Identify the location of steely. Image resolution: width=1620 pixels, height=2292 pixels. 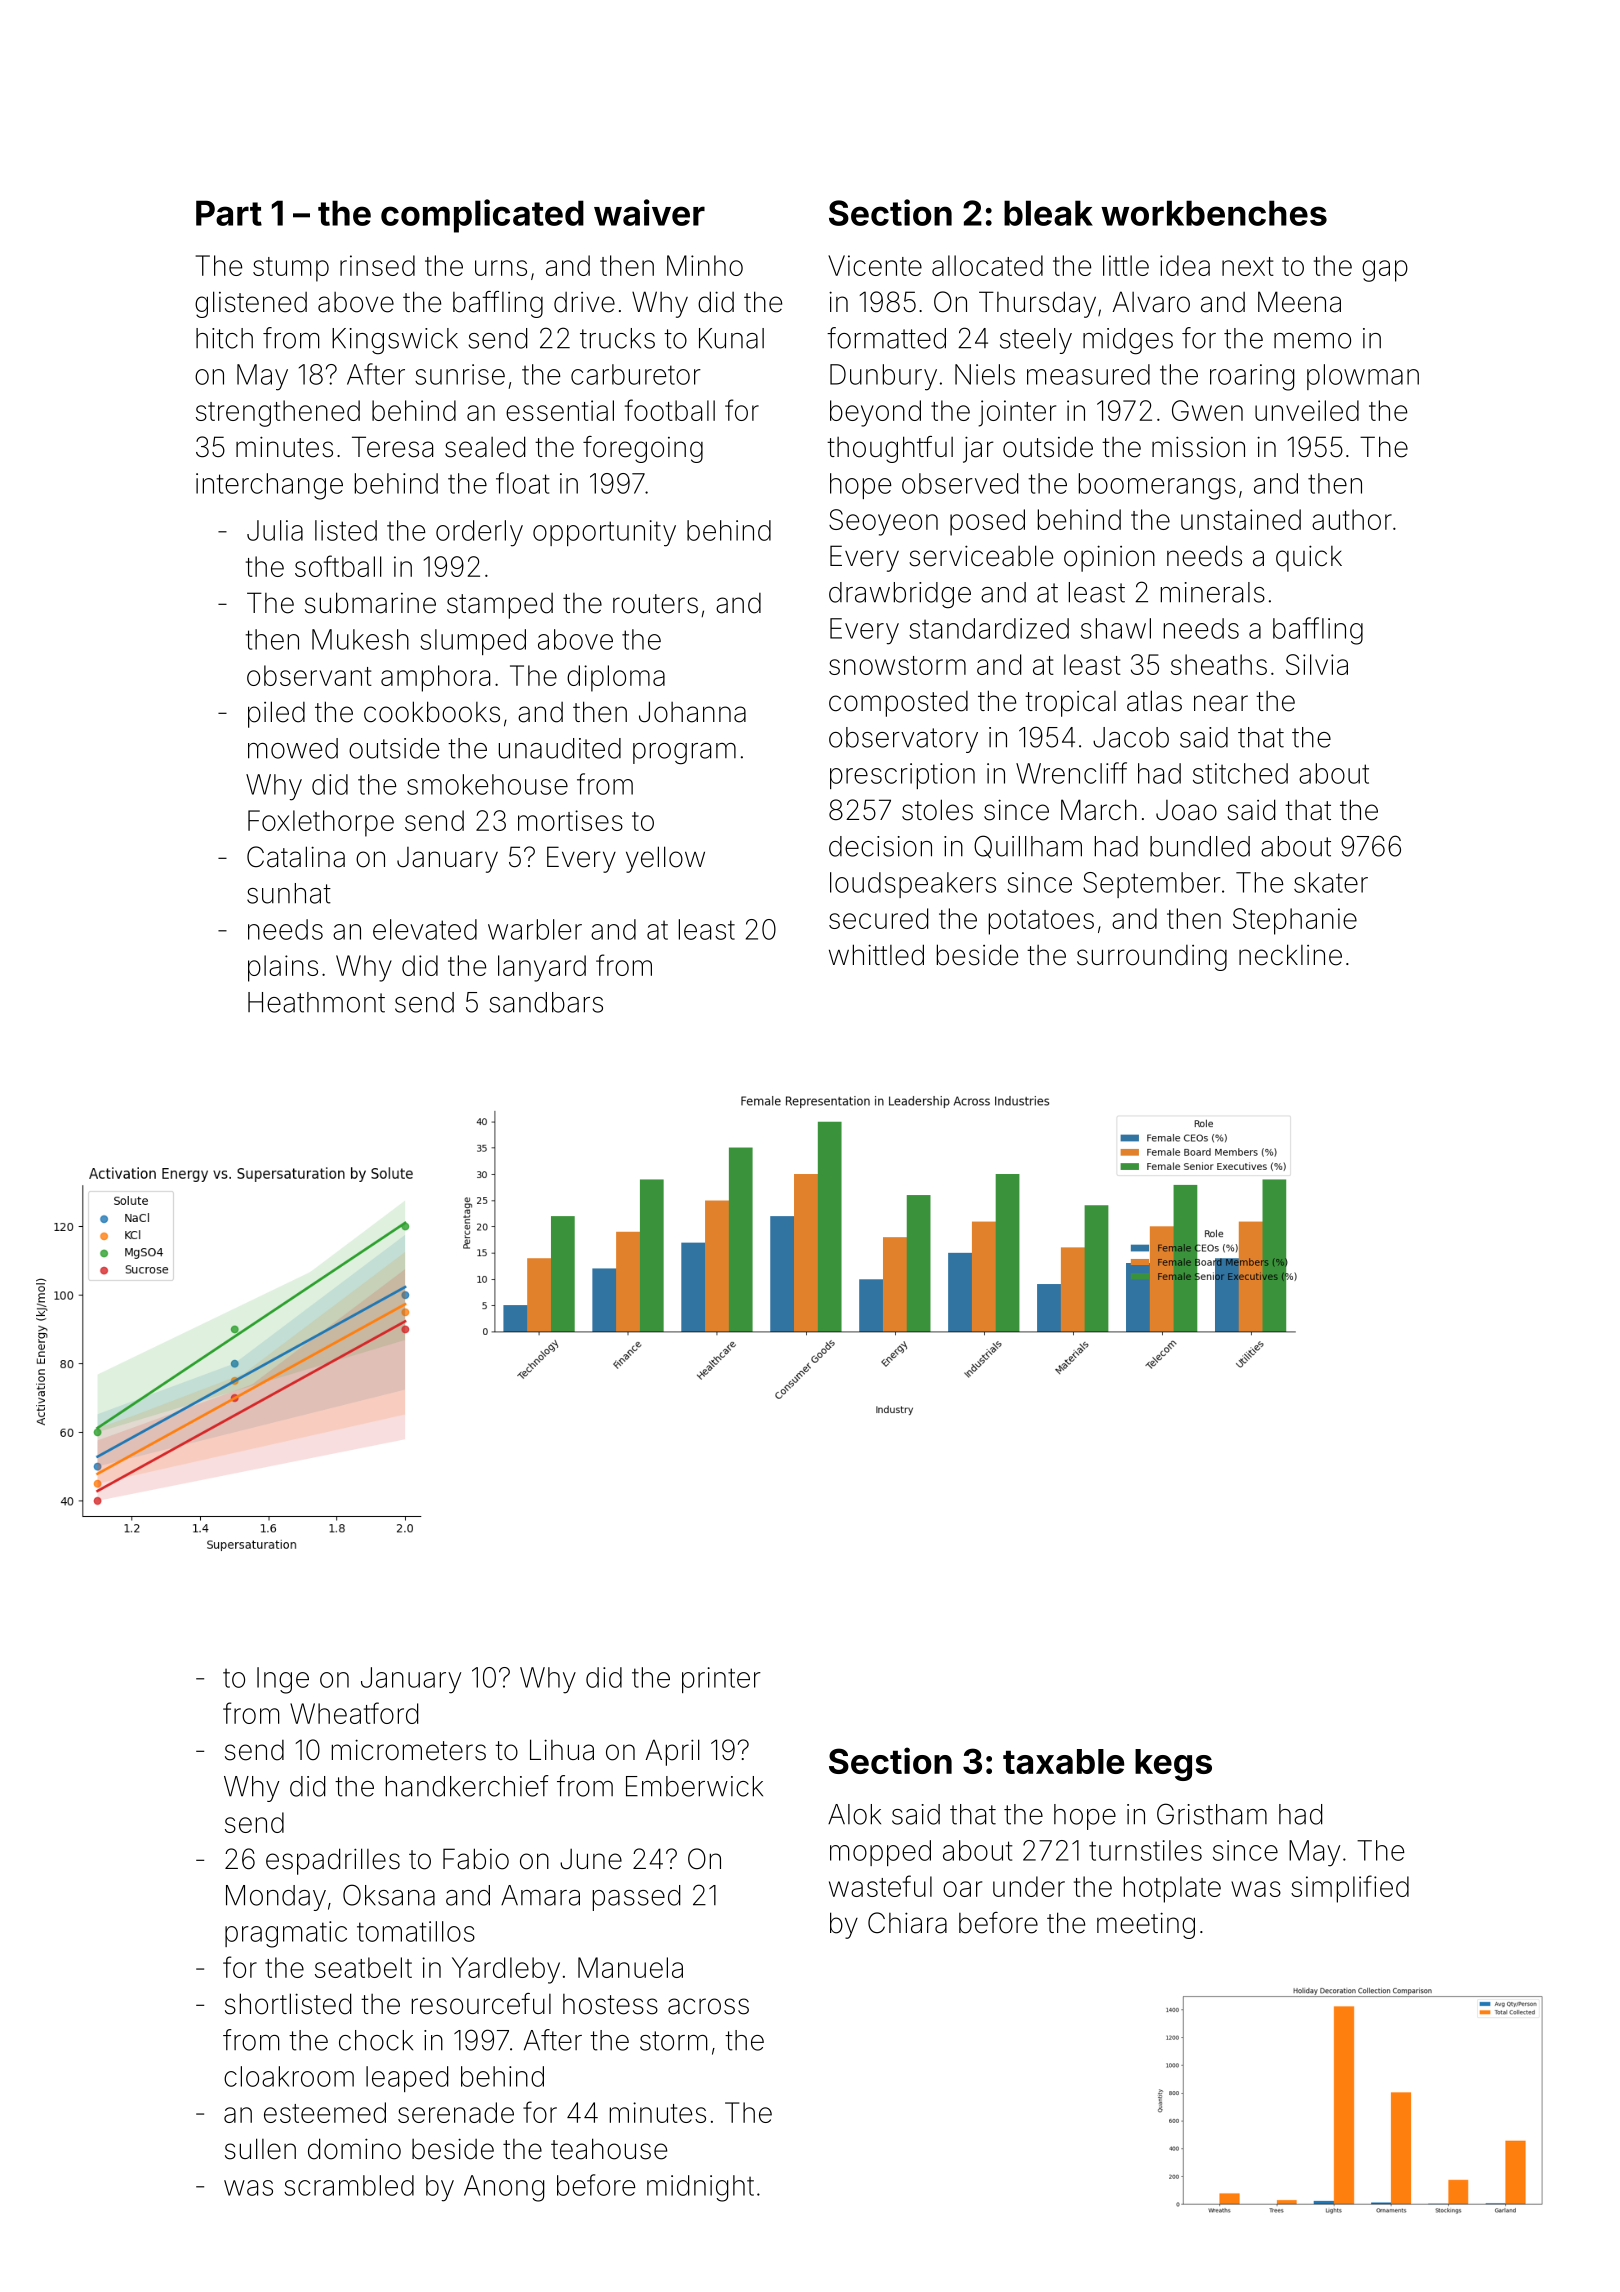
(1036, 341).
